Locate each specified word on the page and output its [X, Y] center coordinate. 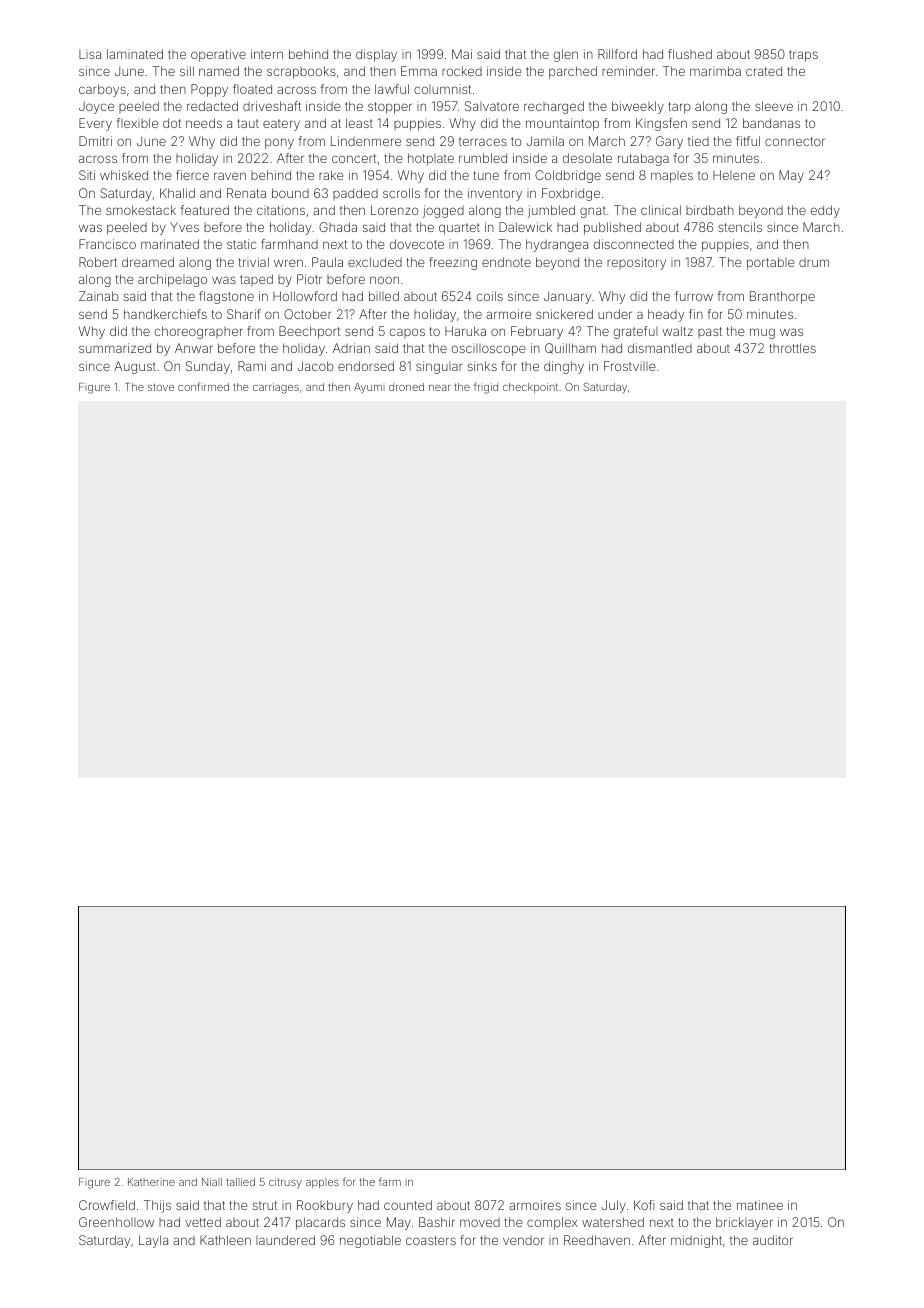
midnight [696, 1241]
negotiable [370, 1241]
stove [161, 387]
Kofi [644, 1205]
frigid [486, 388]
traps [803, 56]
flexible [137, 123]
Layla [153, 1241]
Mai [462, 54]
